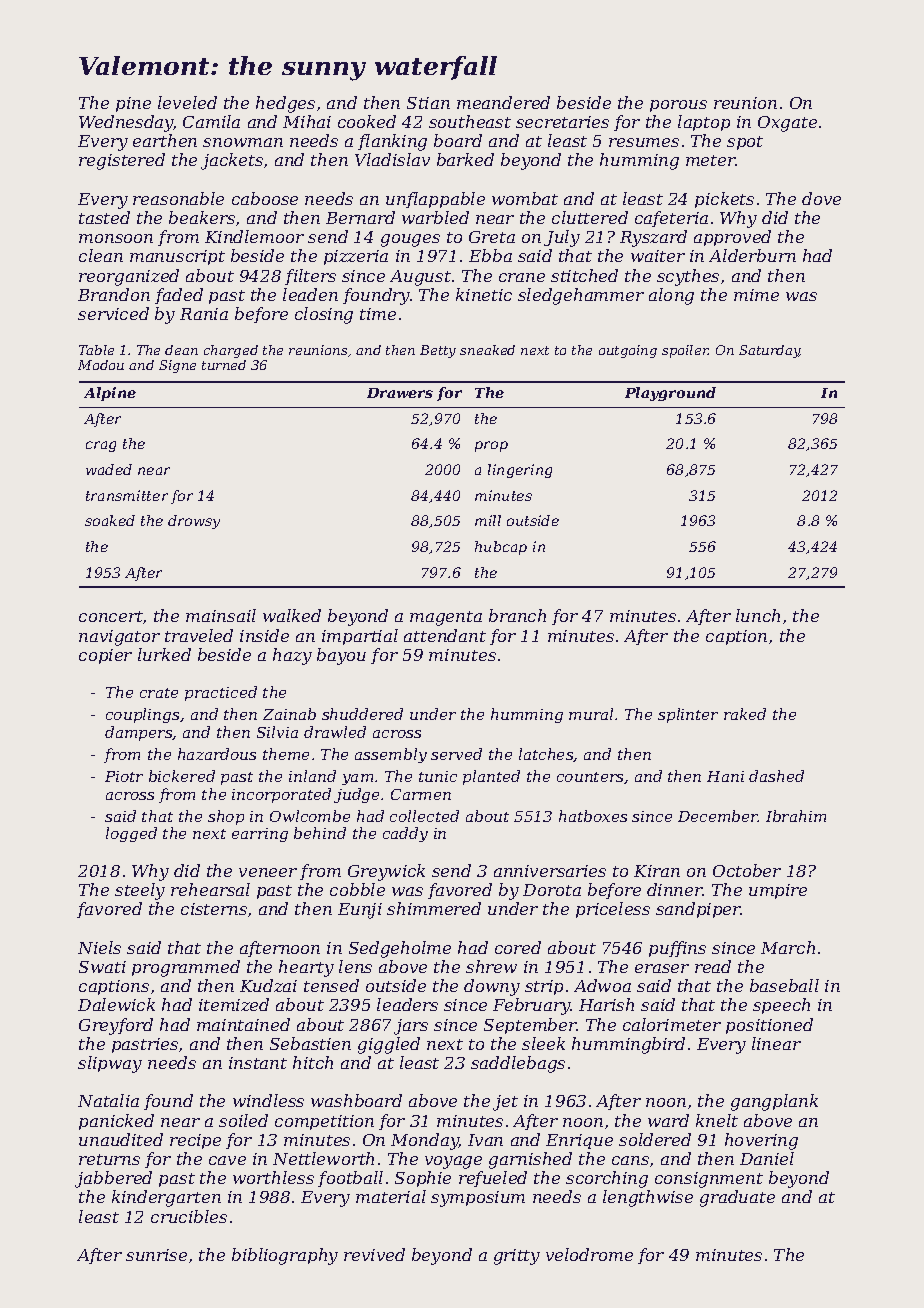 The width and height of the page is (924, 1308). What do you see at coordinates (189, 1216) in the page?
I see `crucibles` at bounding box center [189, 1216].
